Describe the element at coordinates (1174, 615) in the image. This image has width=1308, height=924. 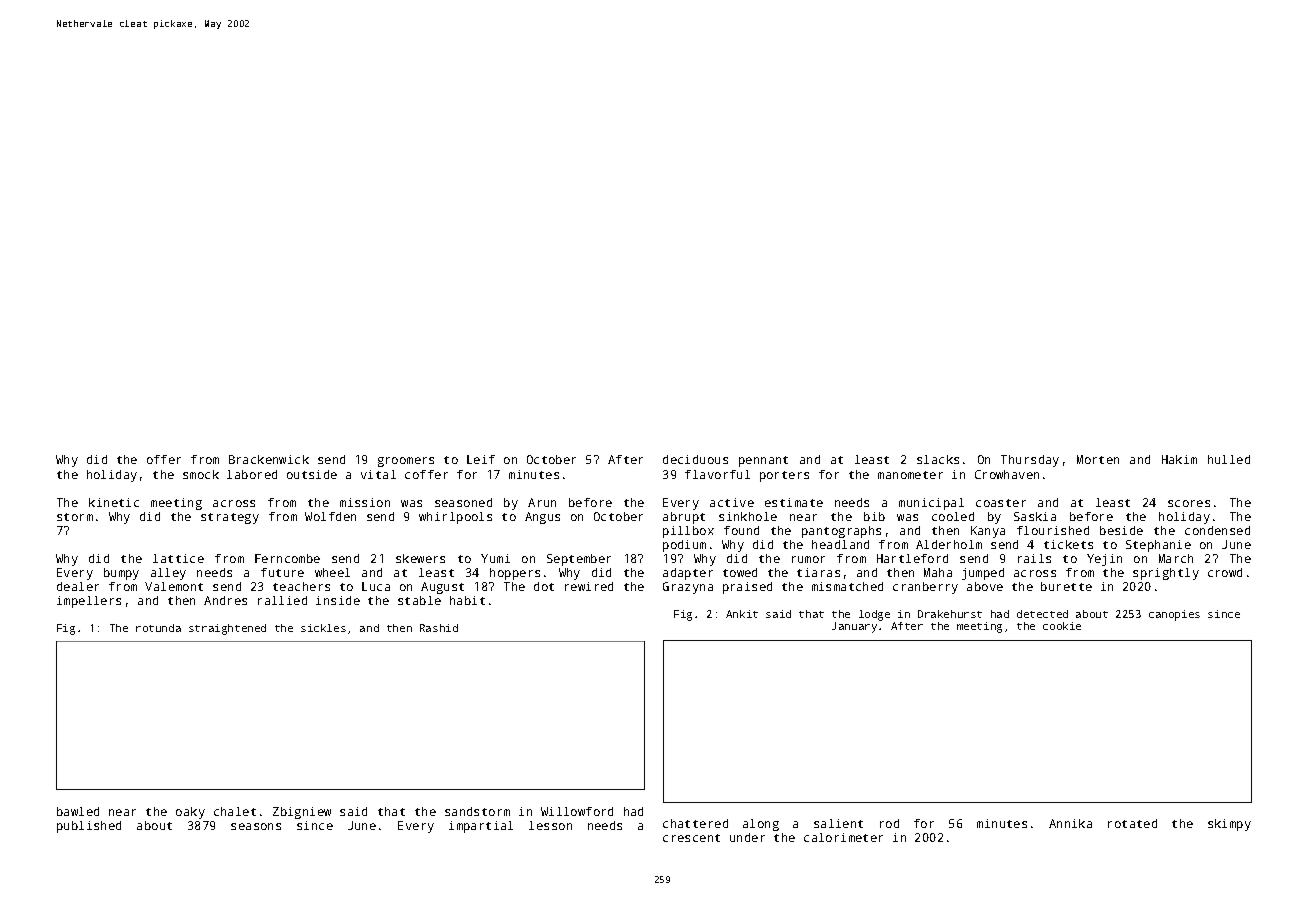
I see `canopies` at that location.
